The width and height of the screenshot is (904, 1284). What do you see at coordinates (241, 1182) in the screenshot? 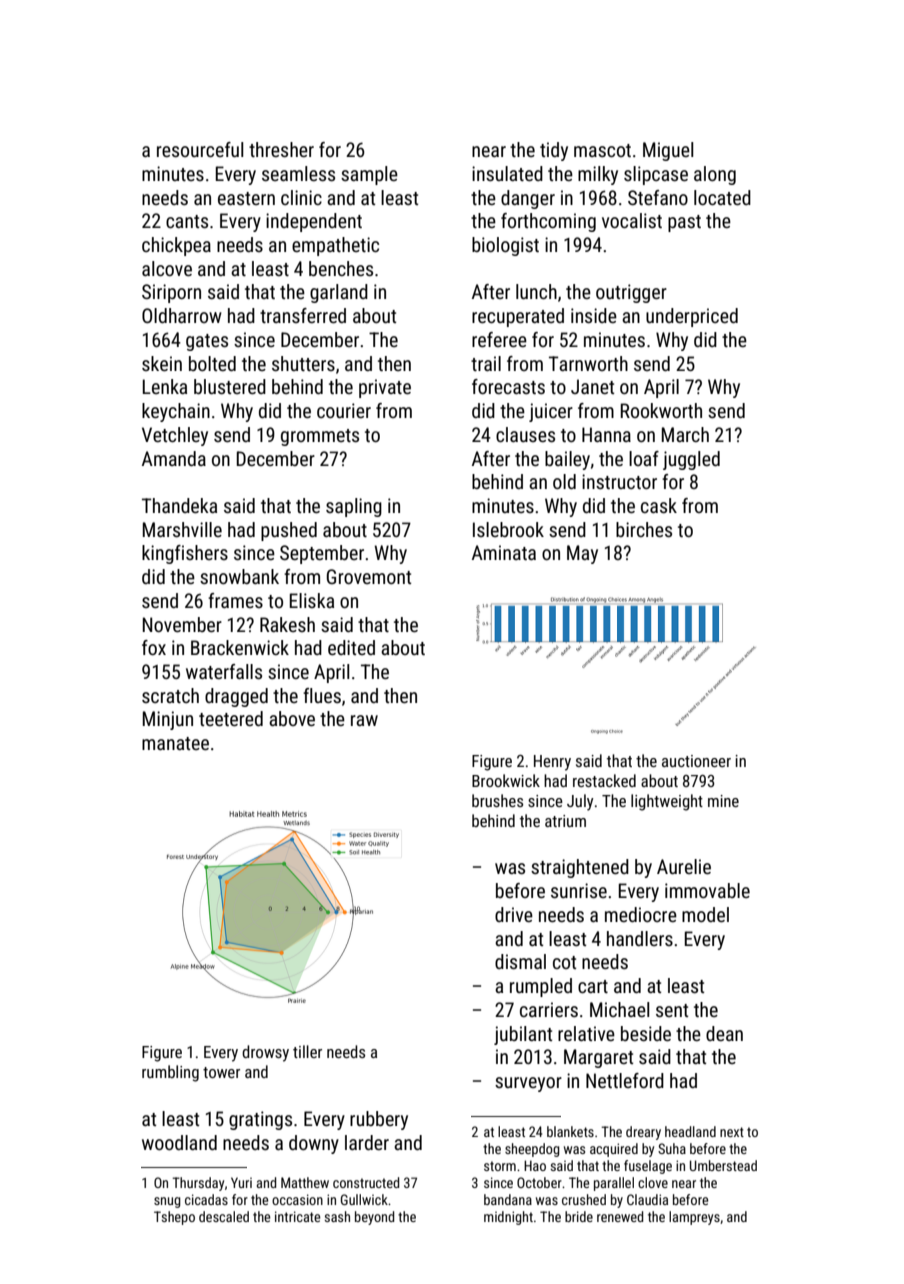
I see `Yuri` at bounding box center [241, 1182].
